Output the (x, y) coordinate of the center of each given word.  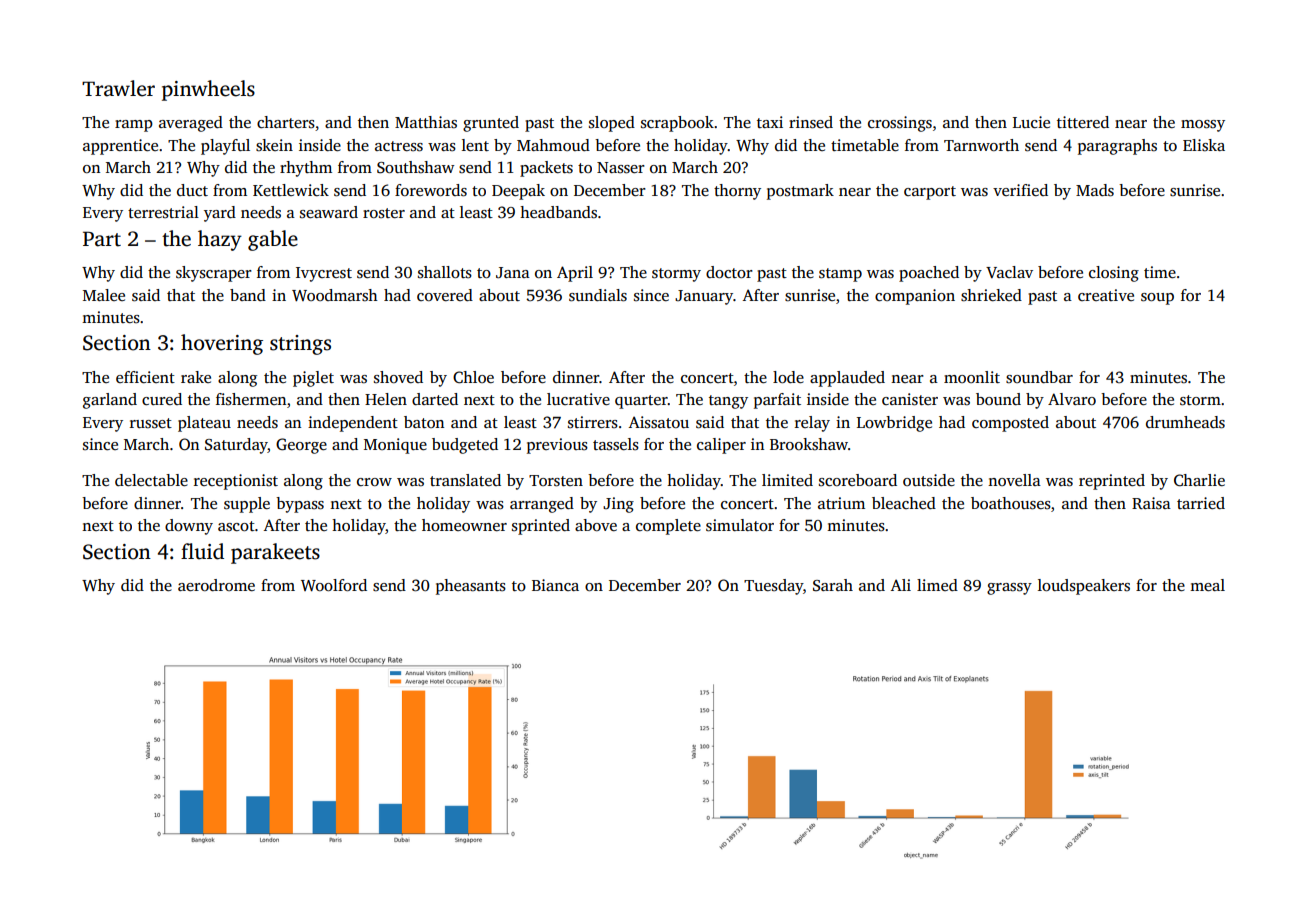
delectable (151, 480)
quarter (641, 402)
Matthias (426, 122)
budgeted (465, 446)
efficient (145, 377)
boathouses (1011, 503)
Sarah (833, 585)
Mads (1095, 190)
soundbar (1039, 377)
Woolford (334, 585)
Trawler (118, 88)
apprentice (120, 147)
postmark (800, 192)
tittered (1083, 122)
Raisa (1151, 503)
